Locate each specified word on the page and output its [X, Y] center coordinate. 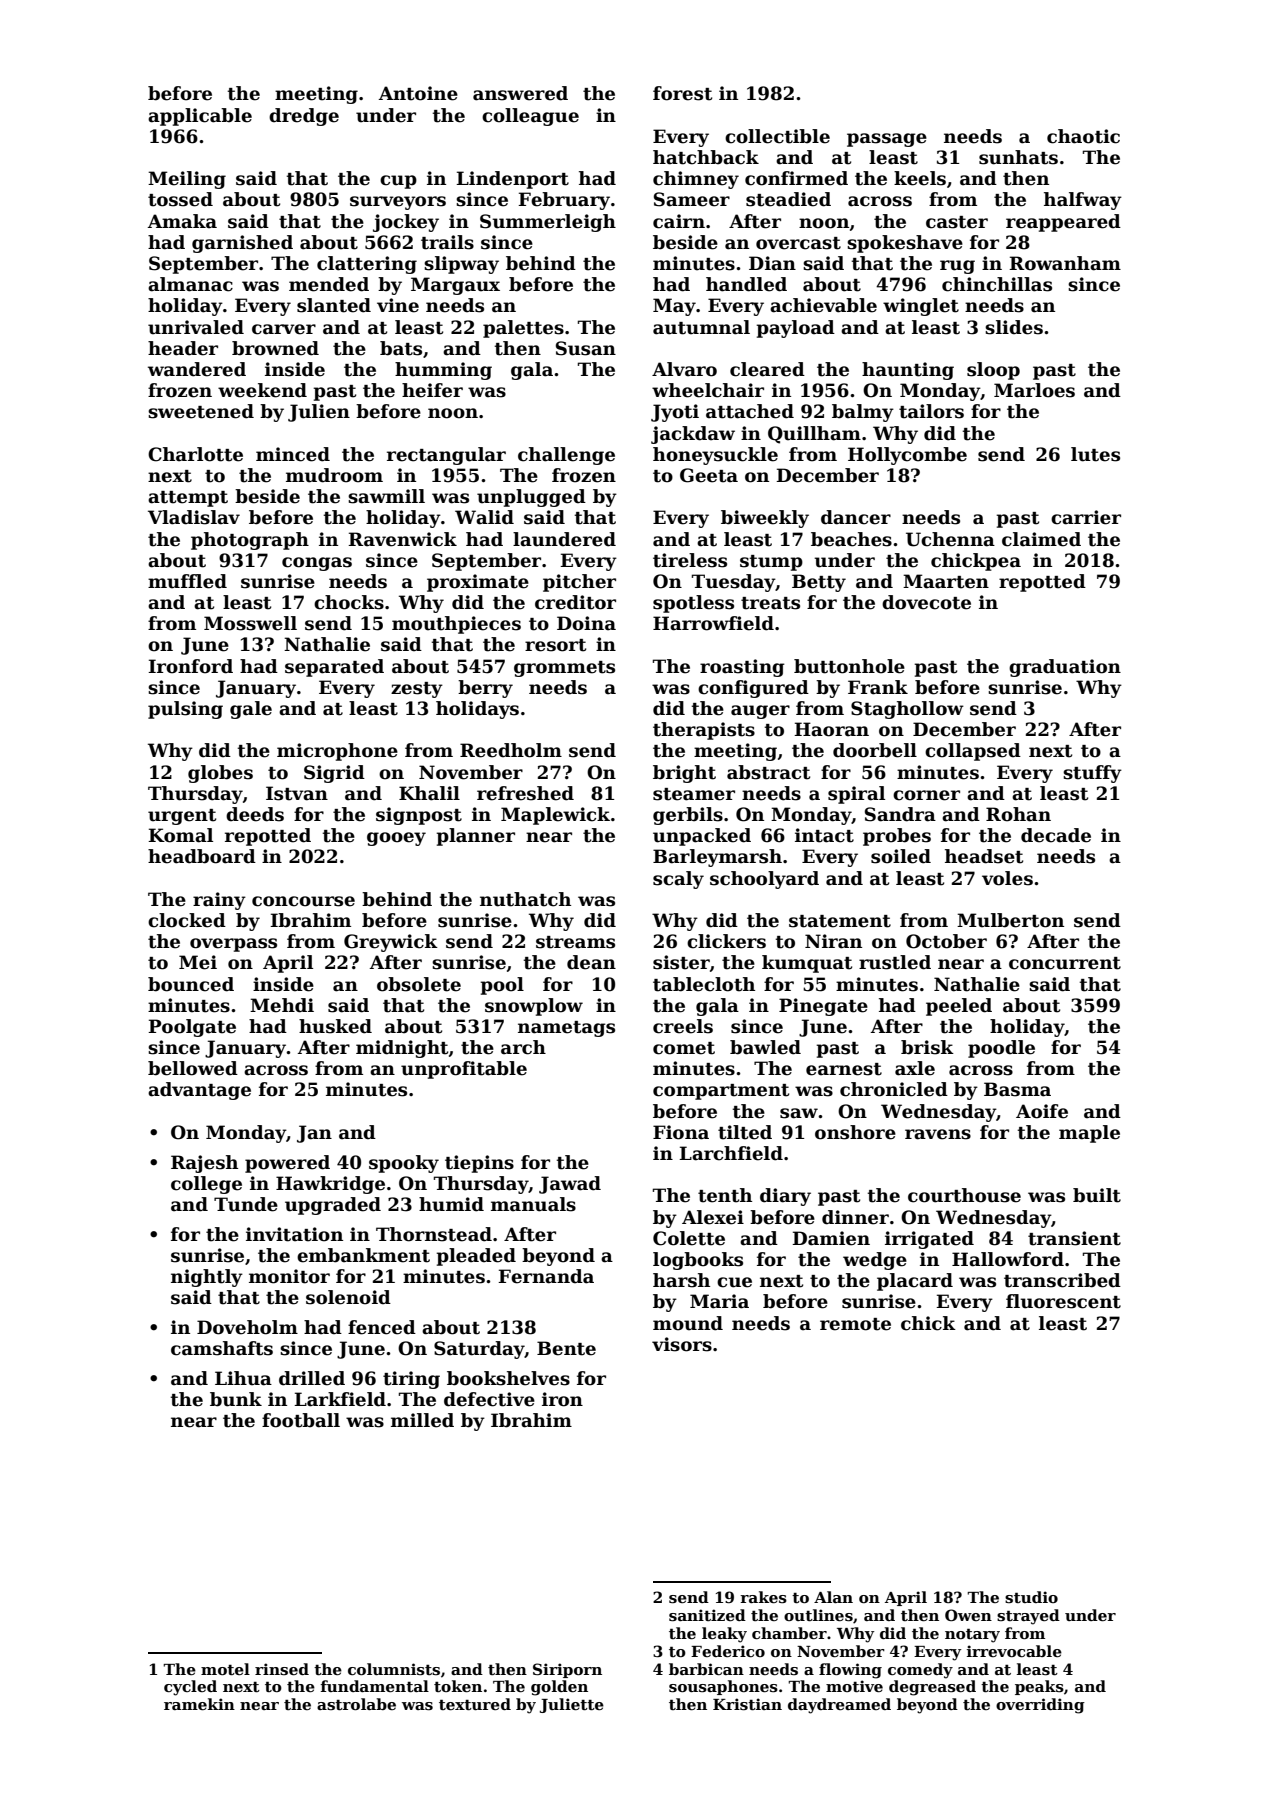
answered [520, 93]
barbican [706, 1669]
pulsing [185, 710]
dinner [855, 1217]
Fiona [681, 1132]
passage [887, 140]
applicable [200, 117]
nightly [207, 1278]
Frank [878, 687]
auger [760, 712]
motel [225, 1669]
